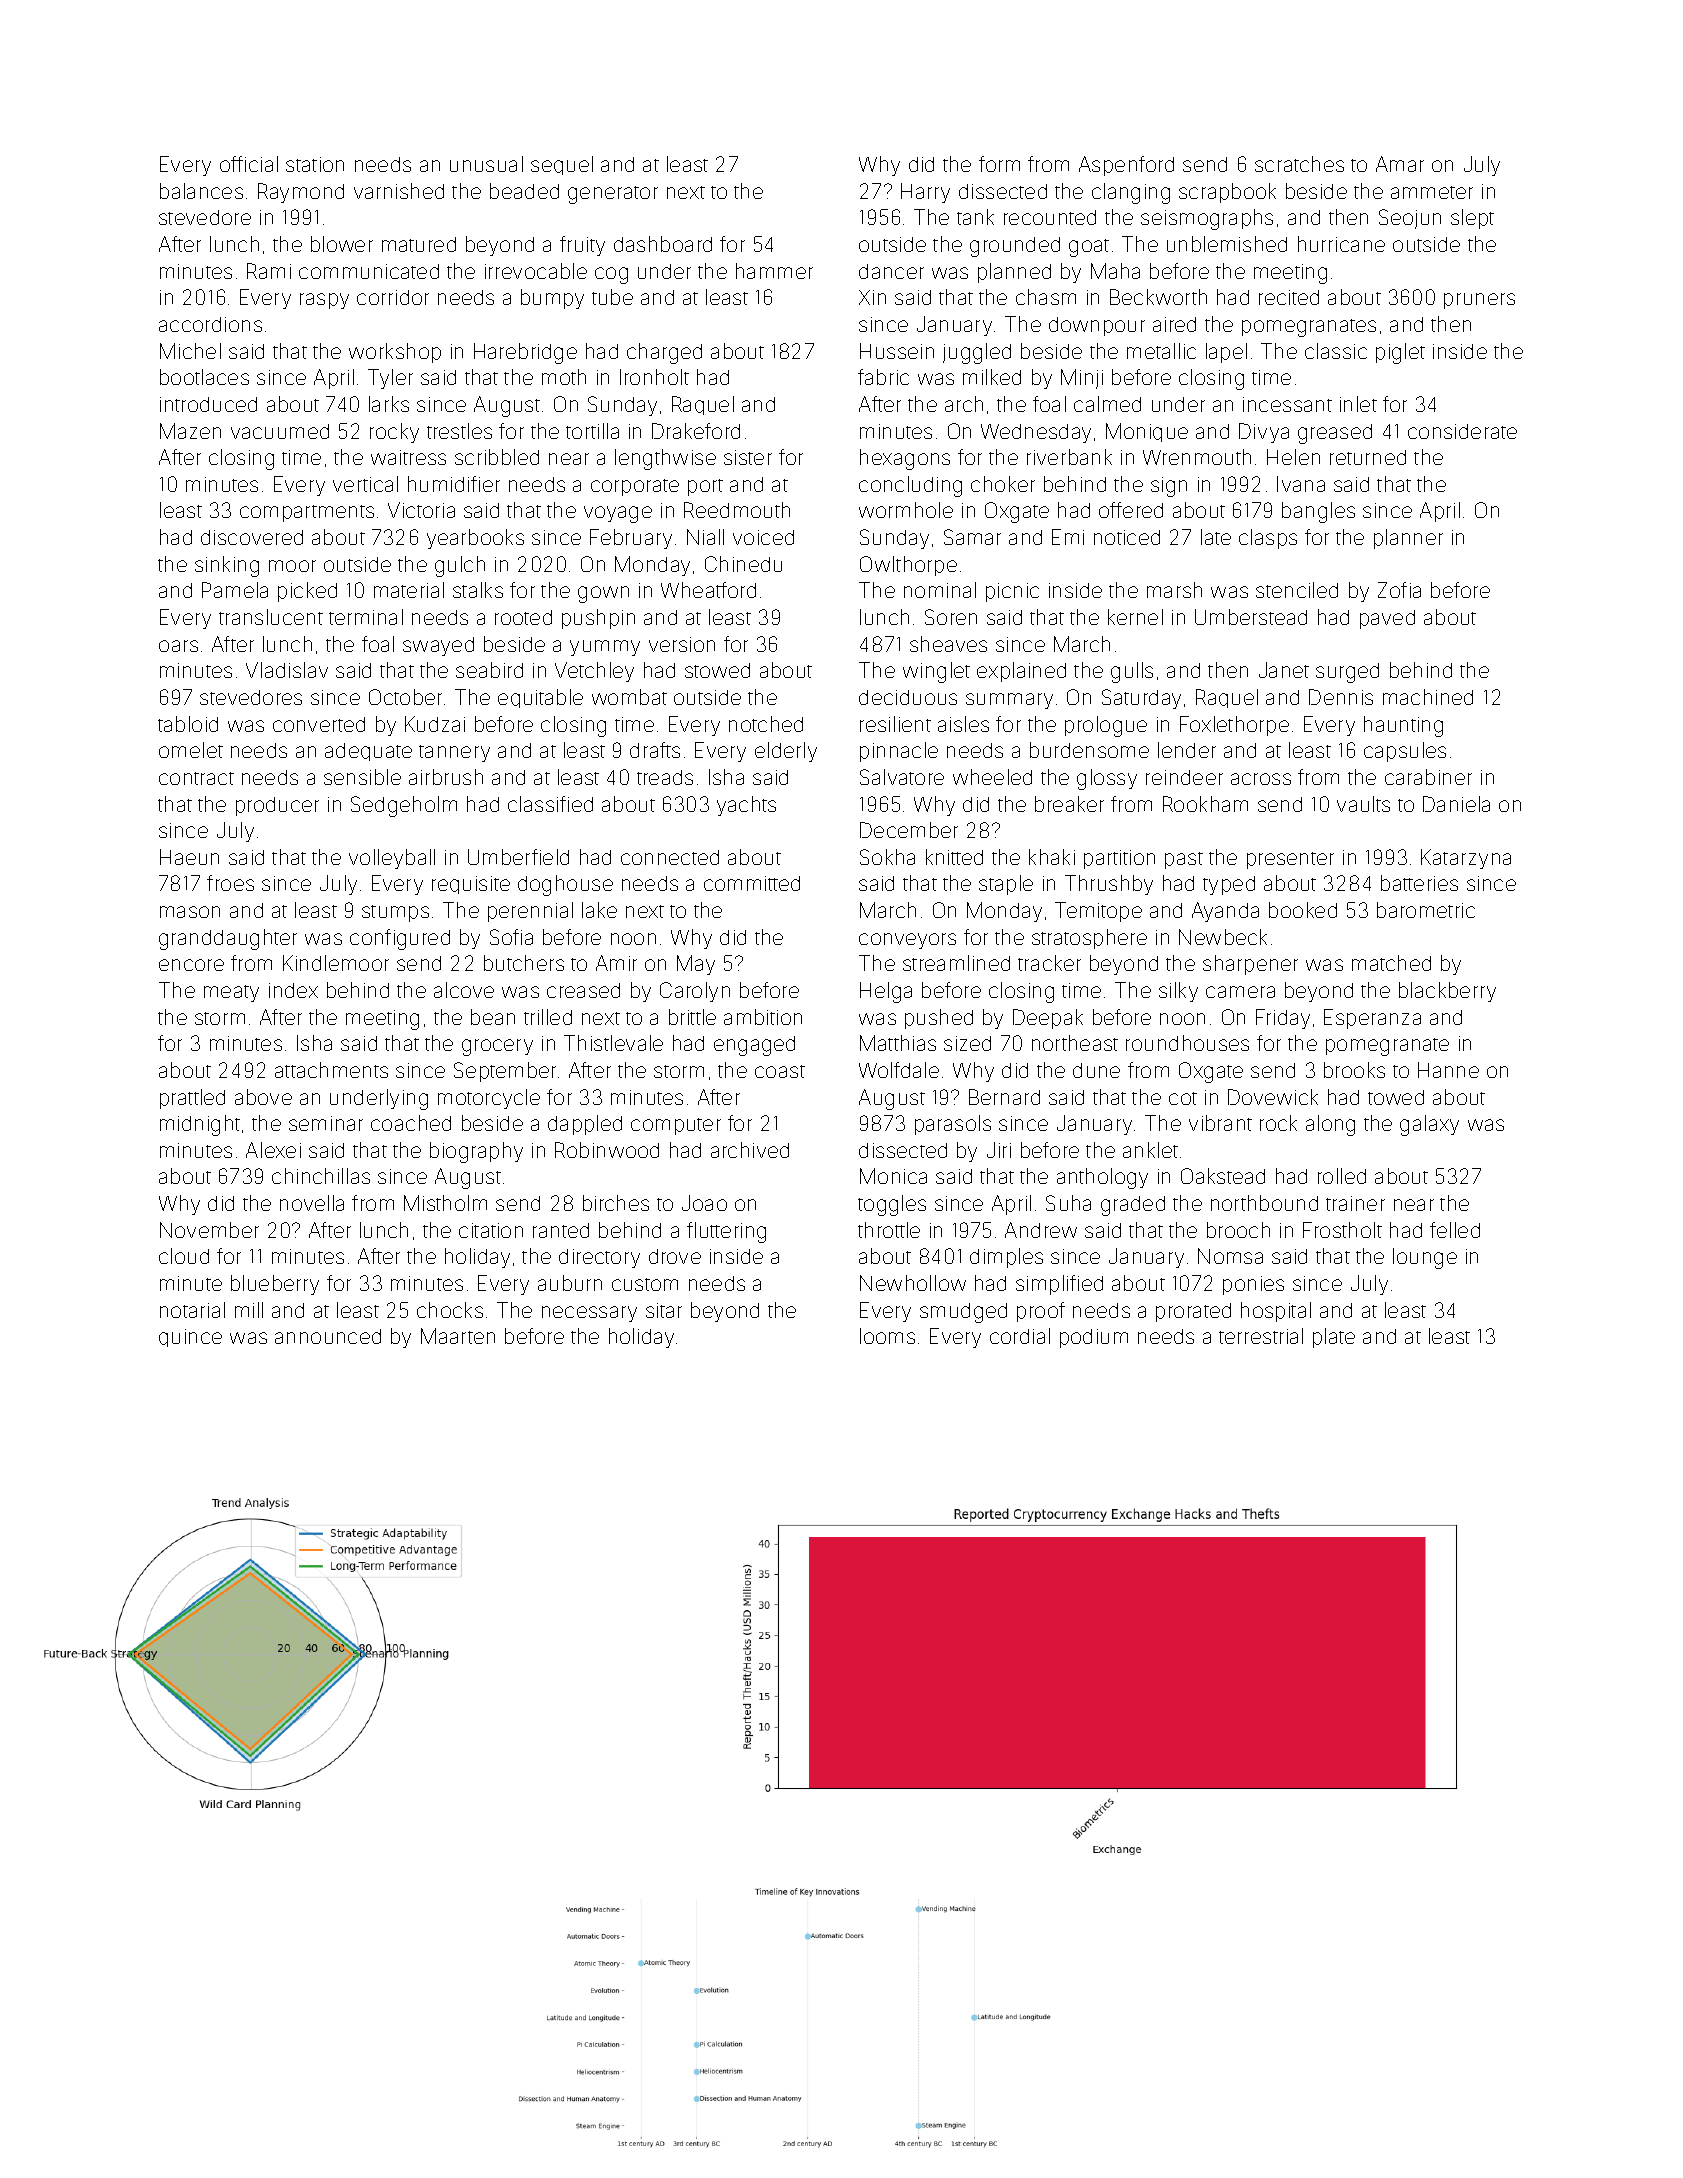  I want to click on Salvatore, so click(902, 777).
